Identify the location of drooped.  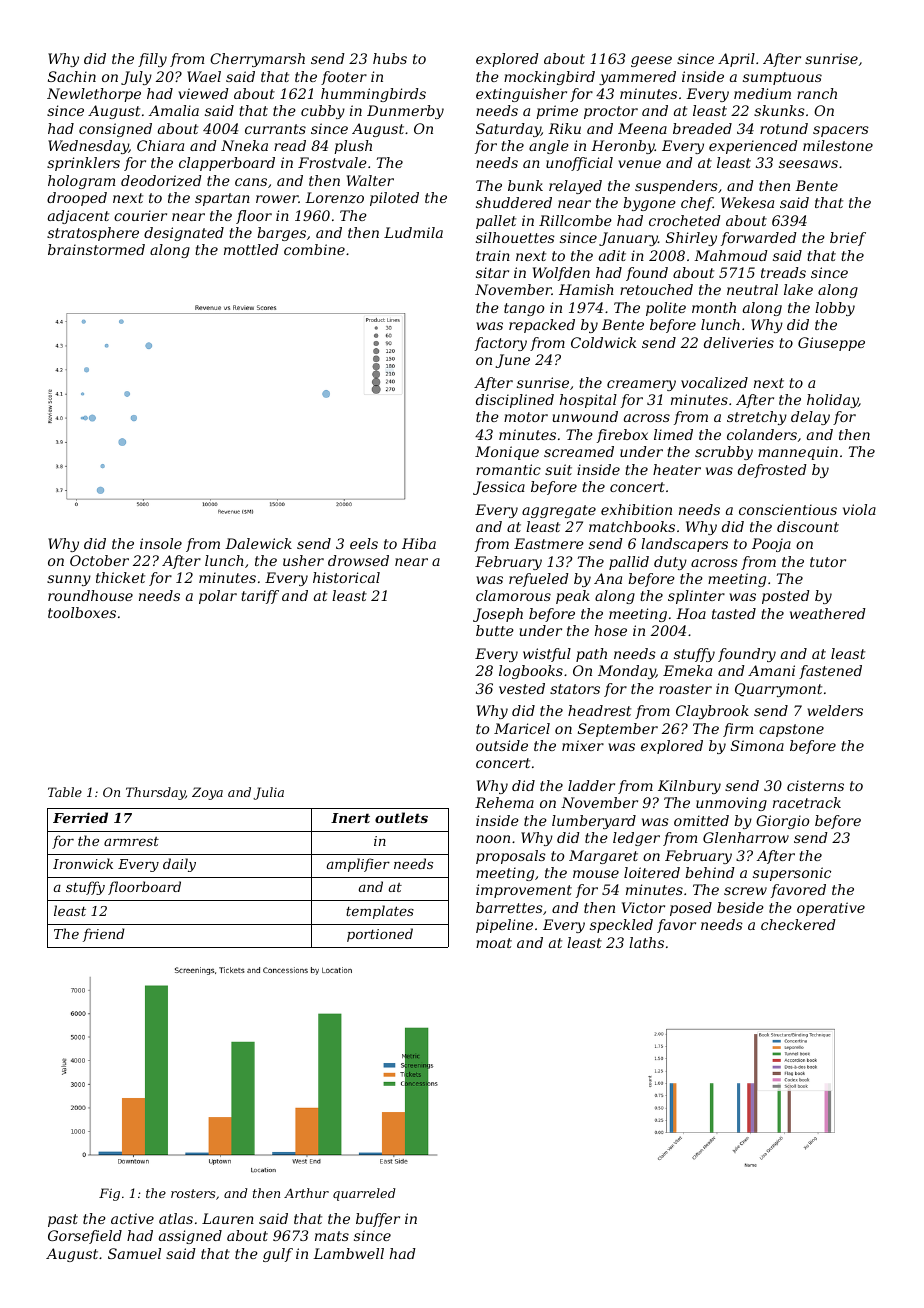
(77, 199).
